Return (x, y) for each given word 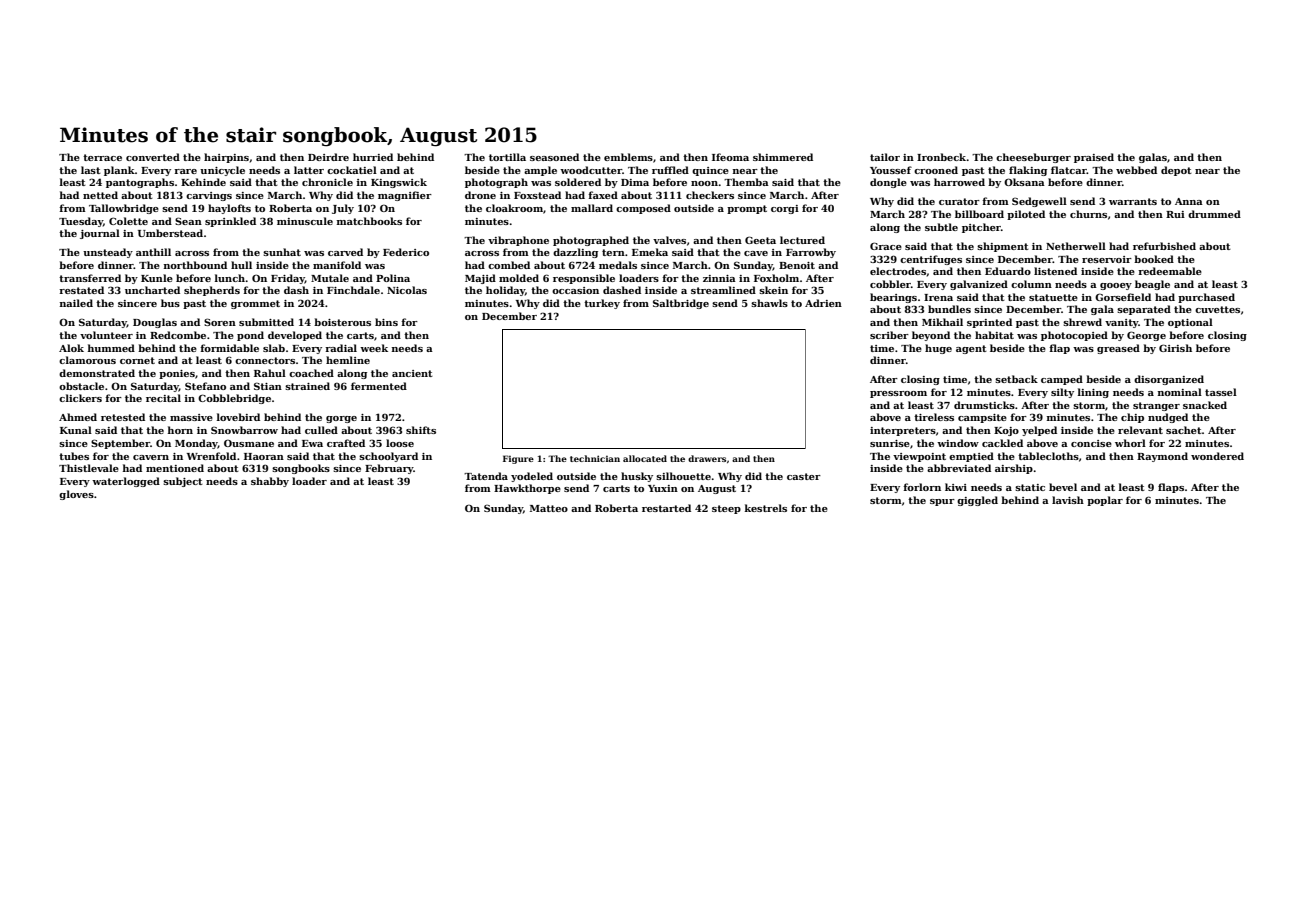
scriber (889, 335)
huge (938, 349)
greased (1118, 349)
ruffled (670, 170)
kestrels (766, 508)
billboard (979, 214)
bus (170, 303)
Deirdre (328, 157)
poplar (1105, 501)
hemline (348, 360)
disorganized (1169, 380)
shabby (270, 482)
